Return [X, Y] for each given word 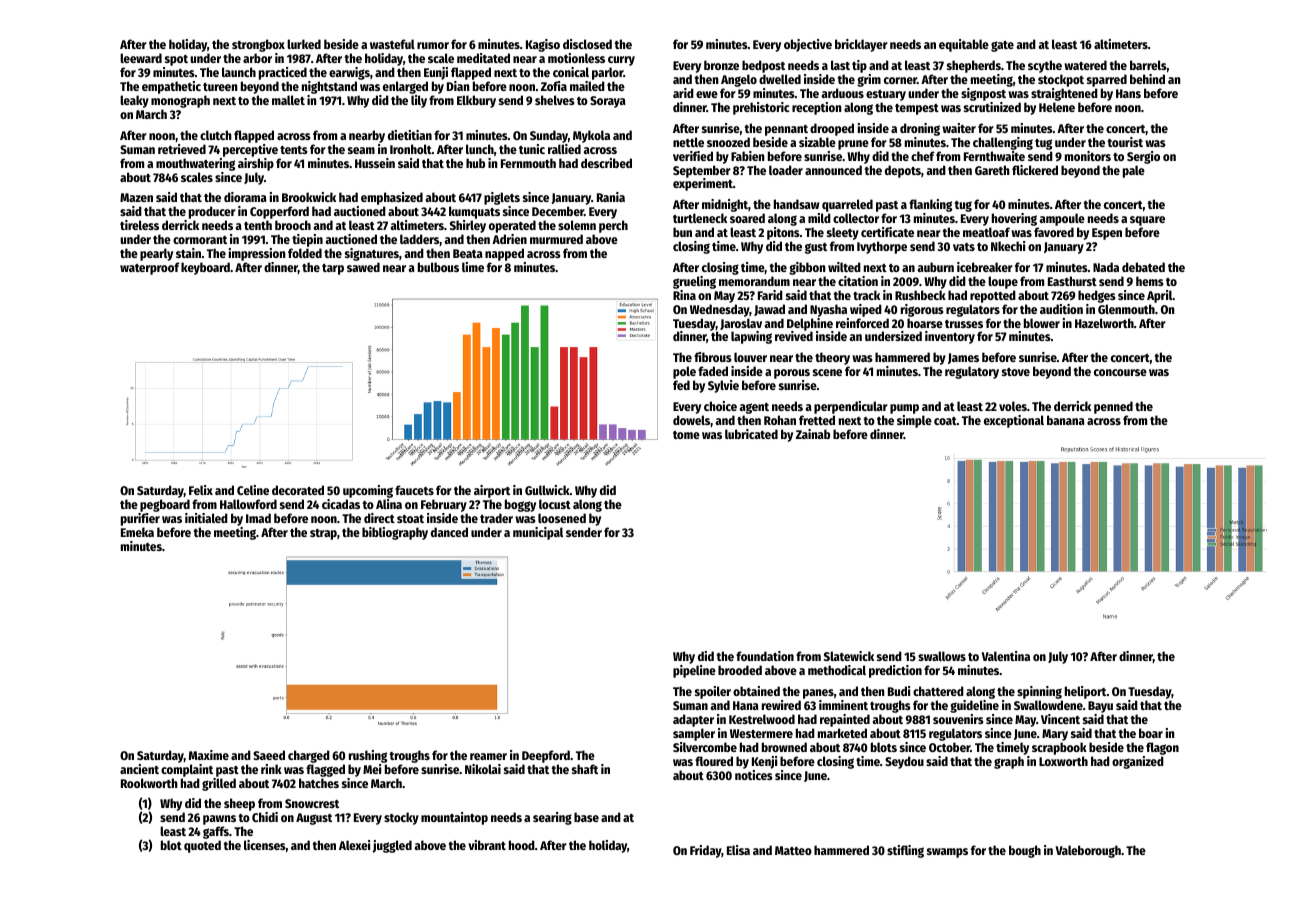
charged [309, 756]
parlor [607, 73]
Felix [201, 490]
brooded [740, 670]
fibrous [713, 357]
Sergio [1143, 157]
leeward [141, 58]
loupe [1003, 282]
